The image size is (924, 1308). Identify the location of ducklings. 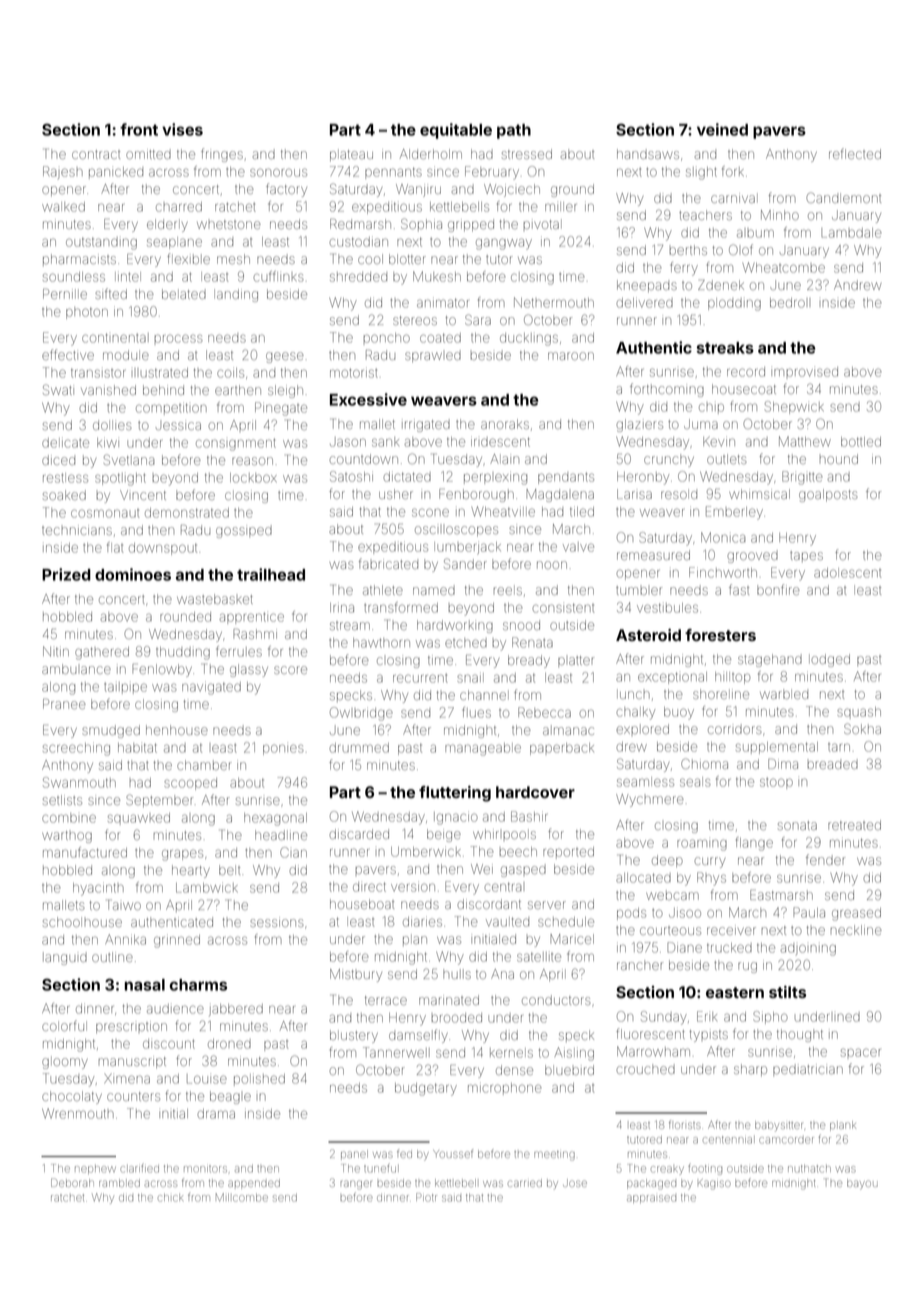
(529, 339).
